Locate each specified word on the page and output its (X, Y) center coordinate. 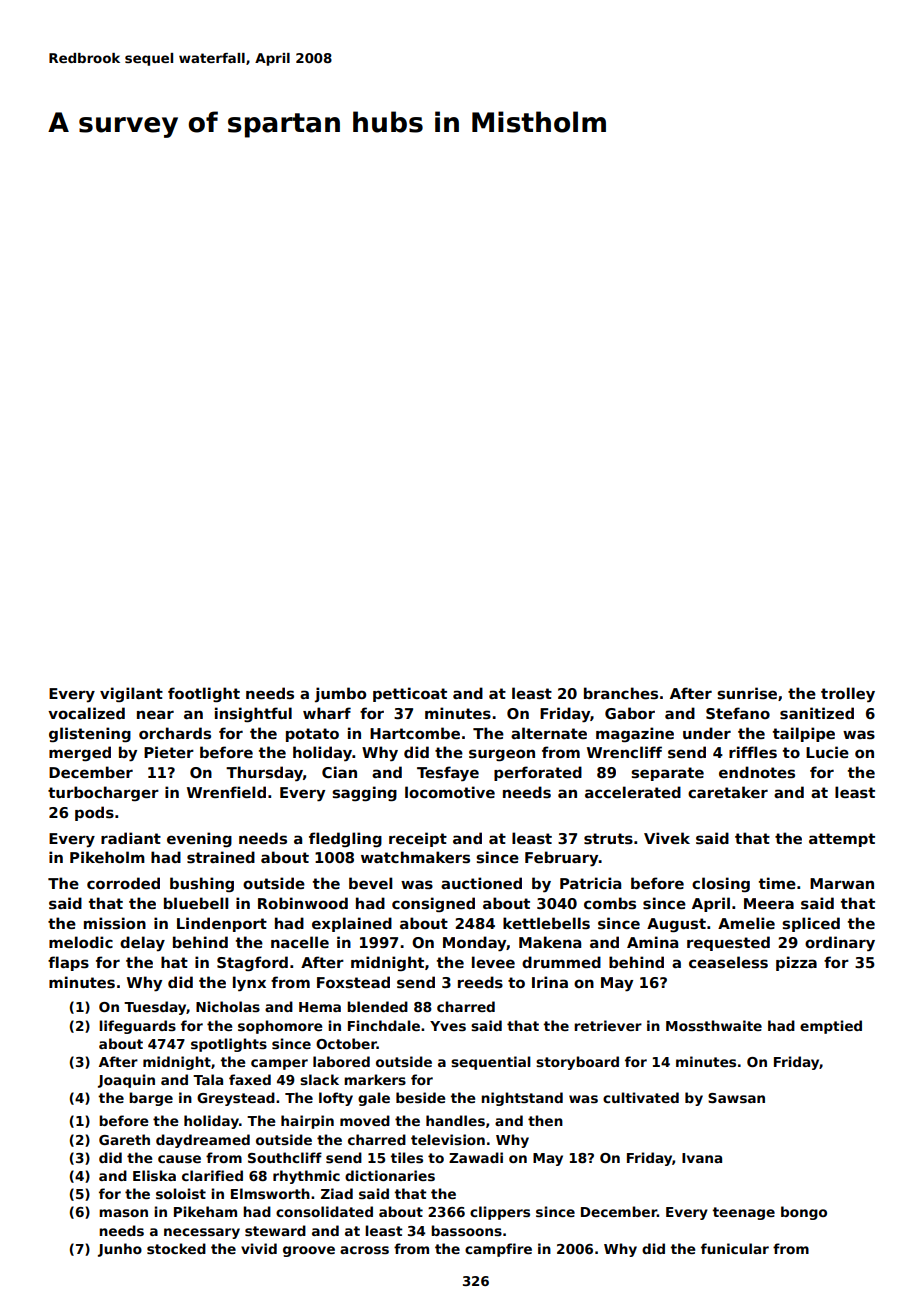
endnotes (757, 772)
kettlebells (546, 923)
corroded (123, 883)
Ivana (702, 1158)
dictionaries (390, 1175)
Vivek (667, 838)
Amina (652, 942)
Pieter (169, 752)
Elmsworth (270, 1193)
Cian (339, 772)
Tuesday (155, 1008)
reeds (480, 982)
